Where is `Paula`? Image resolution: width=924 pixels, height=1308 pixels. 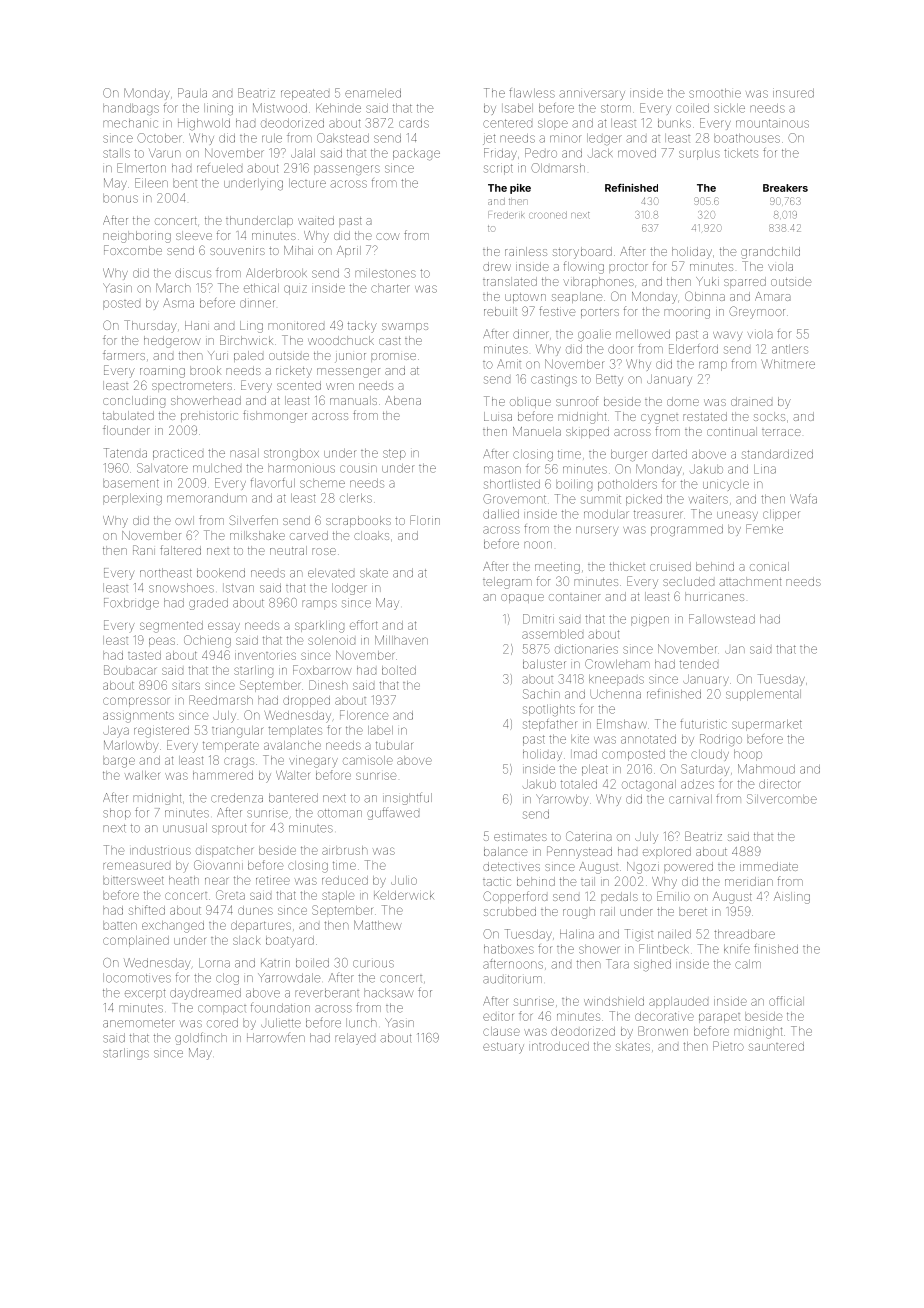
Paula is located at coordinates (192, 93).
